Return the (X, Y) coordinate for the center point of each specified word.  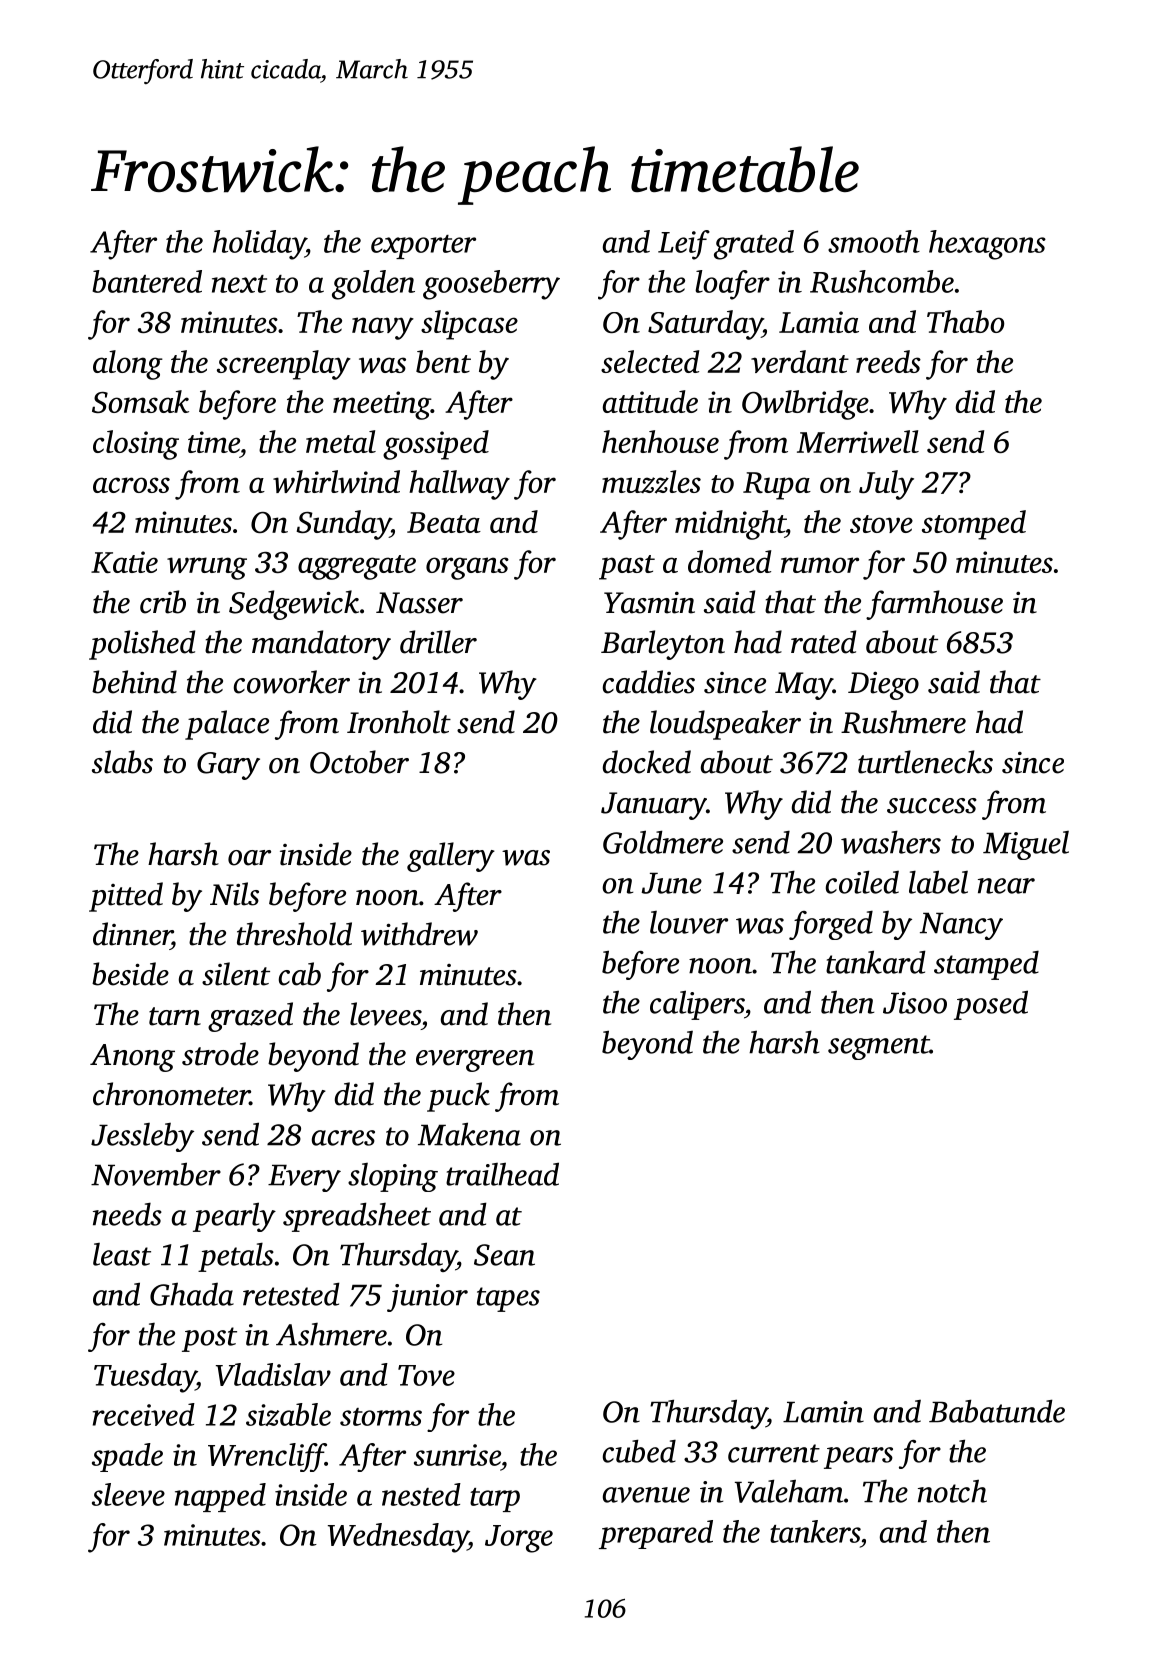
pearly (234, 1217)
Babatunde (997, 1411)
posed (991, 1005)
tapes (508, 1299)
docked (647, 762)
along (128, 365)
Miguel (1026, 845)
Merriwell (858, 441)
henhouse (660, 441)
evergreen (475, 1061)
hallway (459, 485)
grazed (250, 1017)
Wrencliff (267, 1457)
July (886, 485)
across (131, 485)
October (359, 762)
